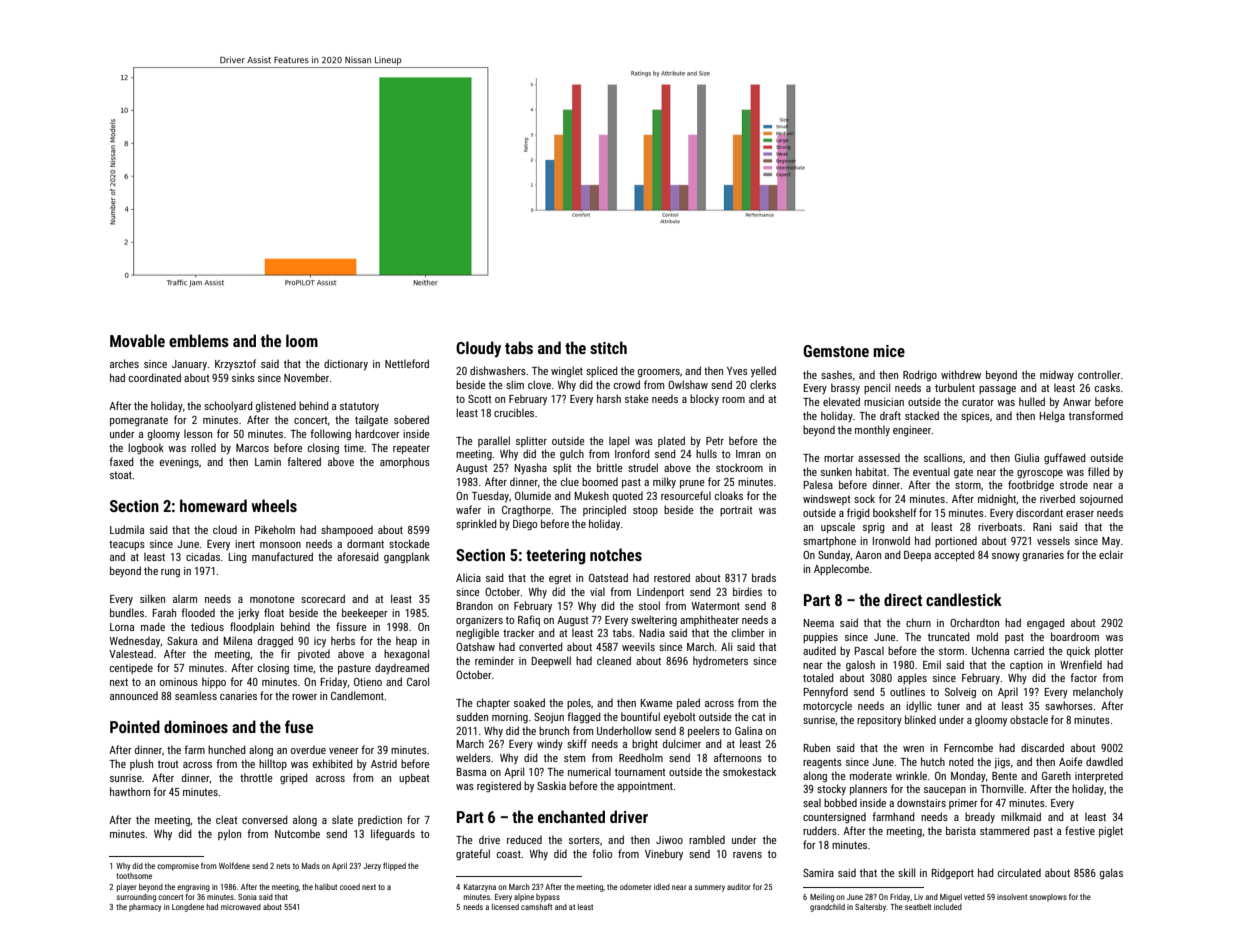  I want to click on Helga, so click(1052, 417).
